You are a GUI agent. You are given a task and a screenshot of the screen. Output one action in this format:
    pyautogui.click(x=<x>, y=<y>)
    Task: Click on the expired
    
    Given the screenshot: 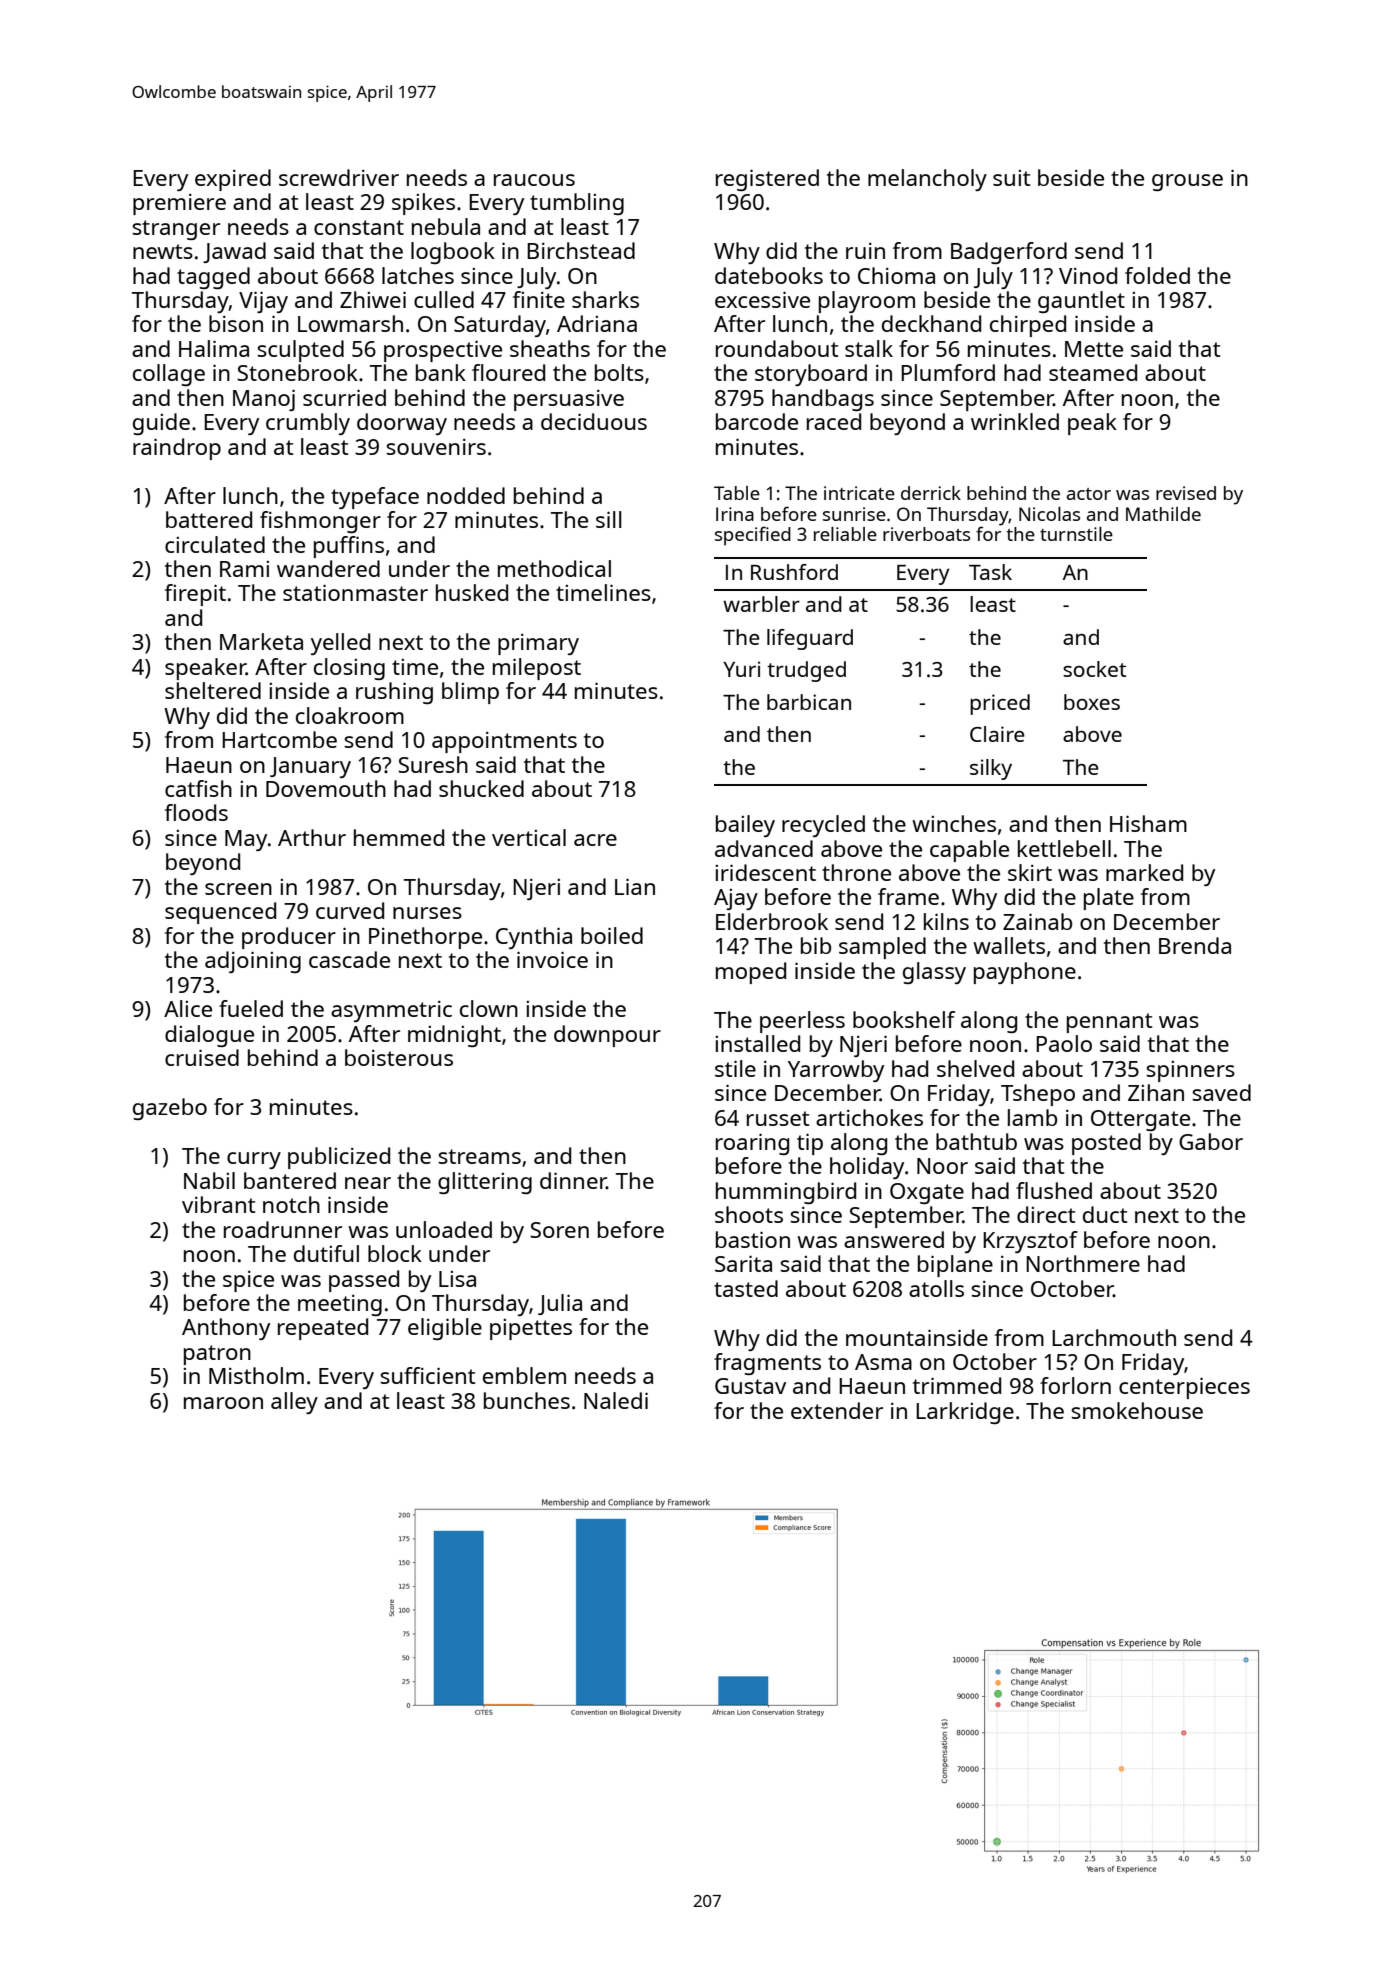 What is the action you would take?
    pyautogui.click(x=233, y=180)
